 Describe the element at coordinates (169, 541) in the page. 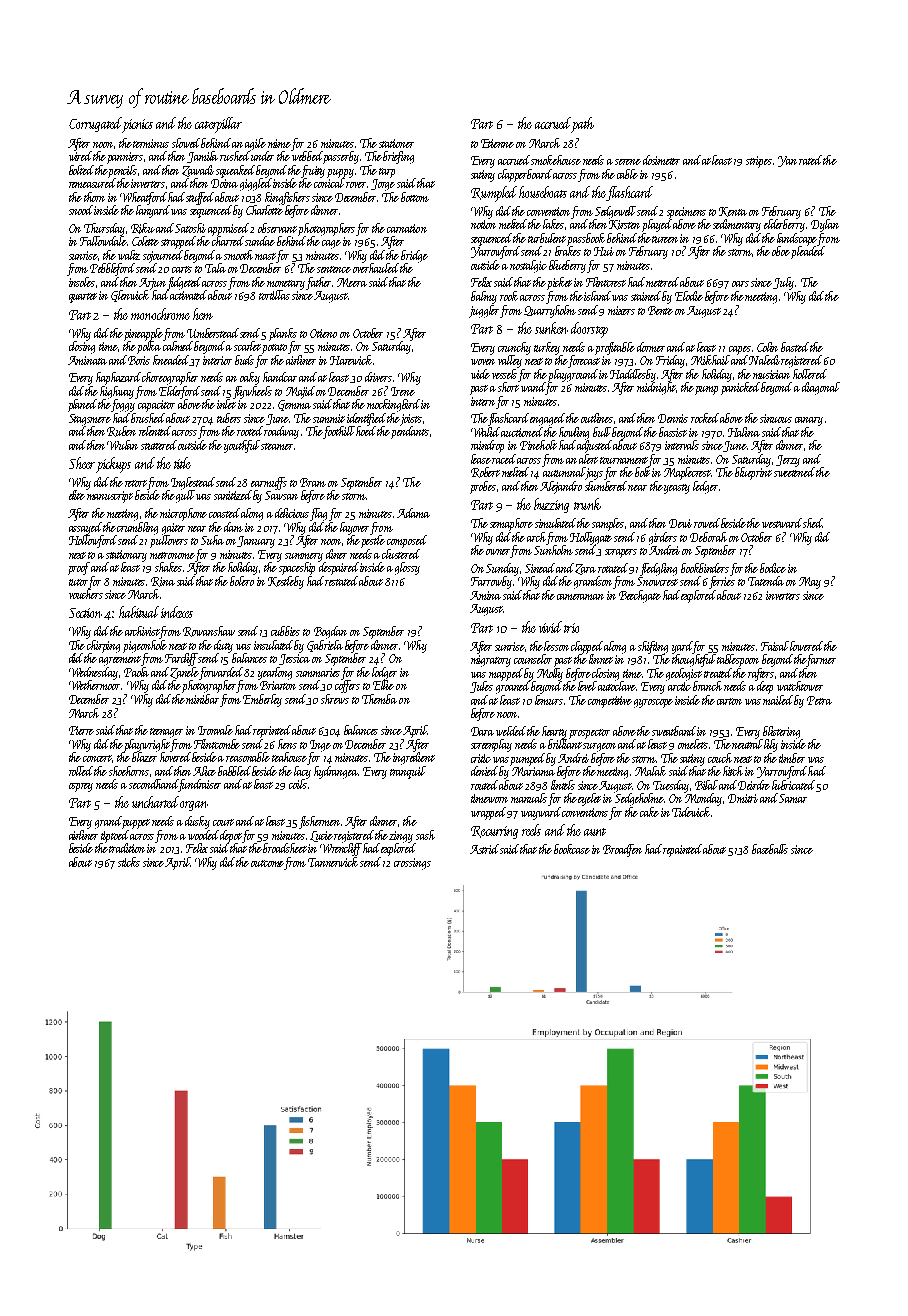

I see `pullovers` at that location.
